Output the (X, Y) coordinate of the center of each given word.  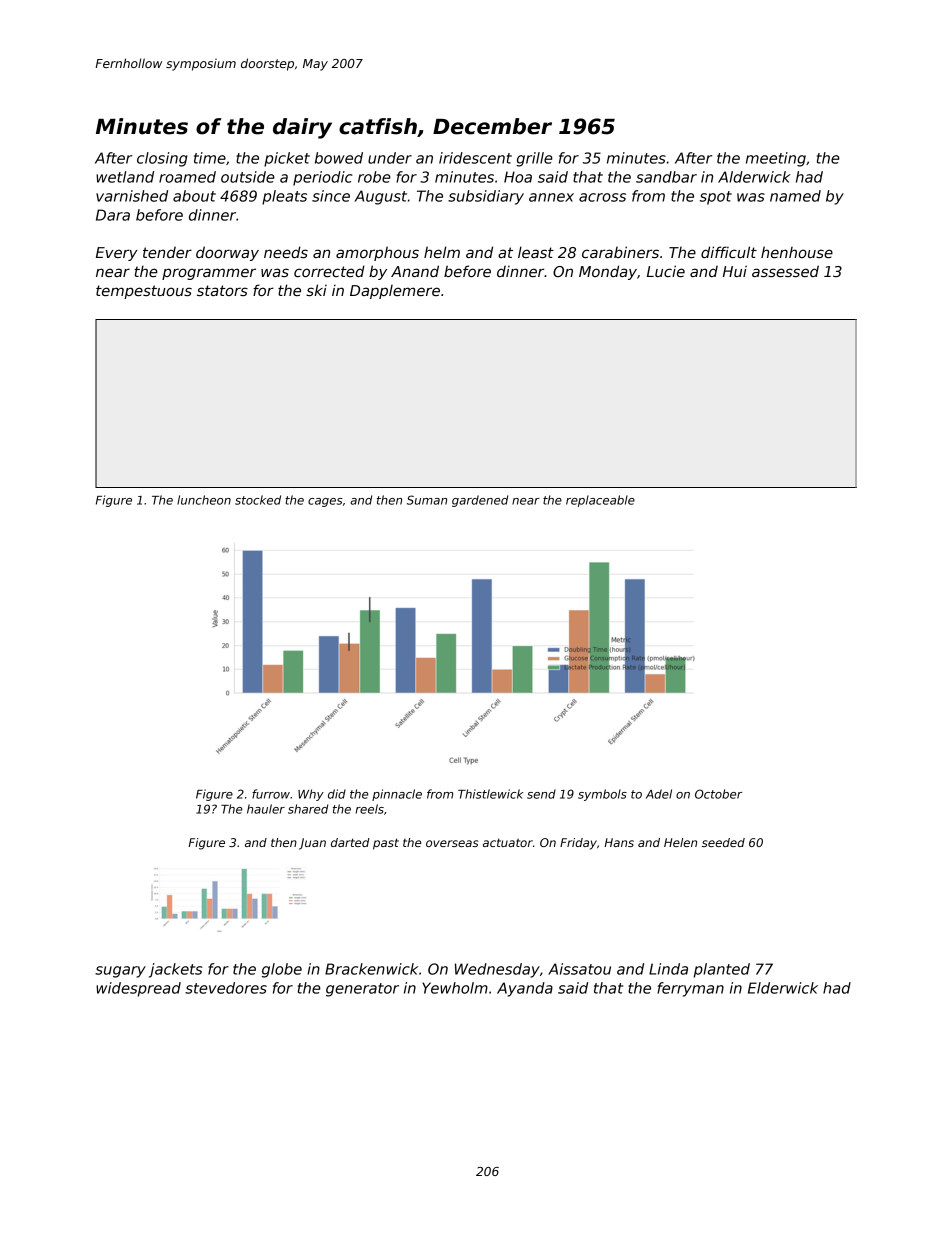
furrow (271, 794)
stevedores (226, 988)
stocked (258, 500)
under (390, 158)
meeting (776, 159)
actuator (508, 843)
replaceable (600, 501)
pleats (284, 197)
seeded (723, 842)
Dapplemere (395, 292)
